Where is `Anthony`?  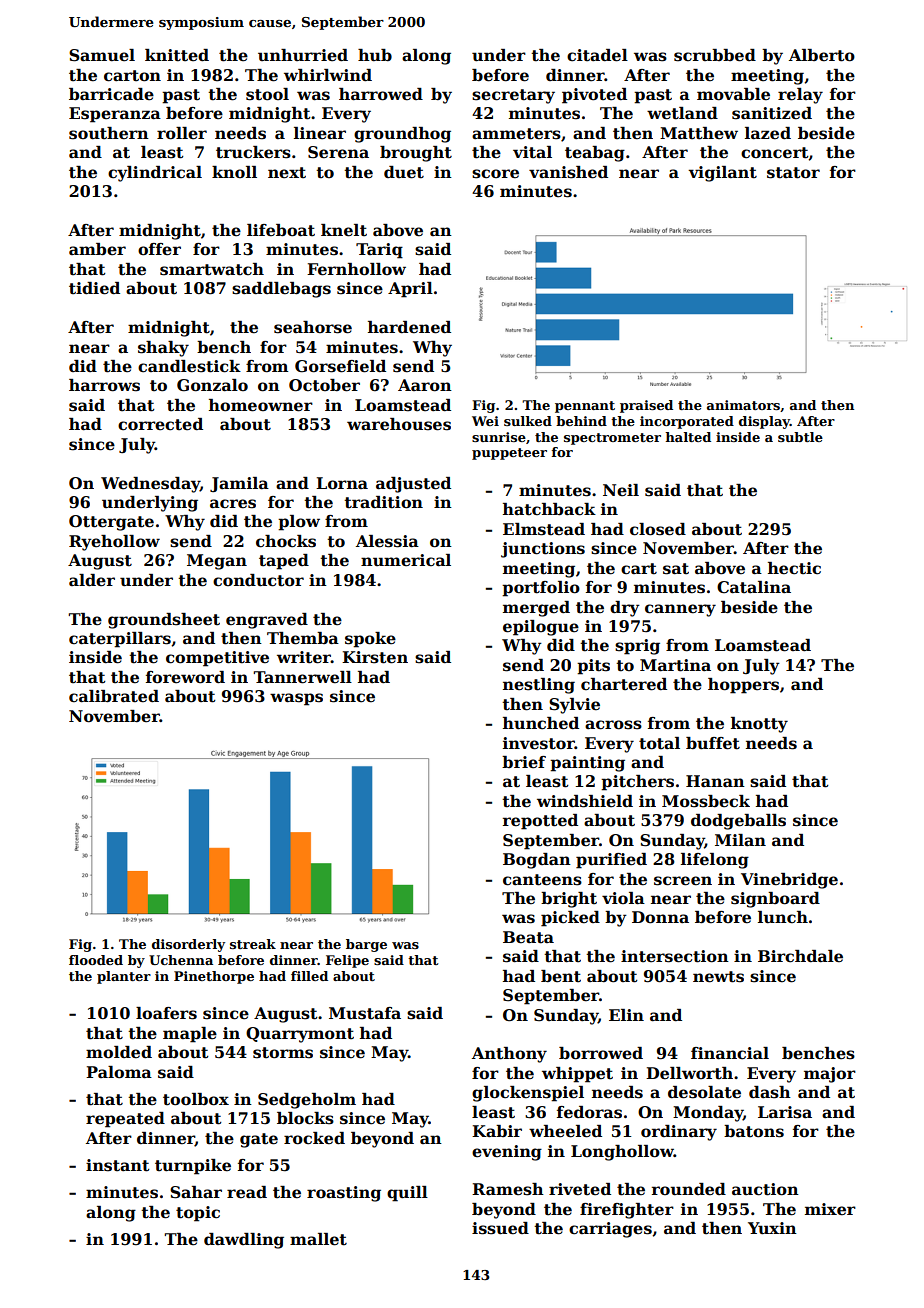
Anthony is located at coordinates (509, 1055).
